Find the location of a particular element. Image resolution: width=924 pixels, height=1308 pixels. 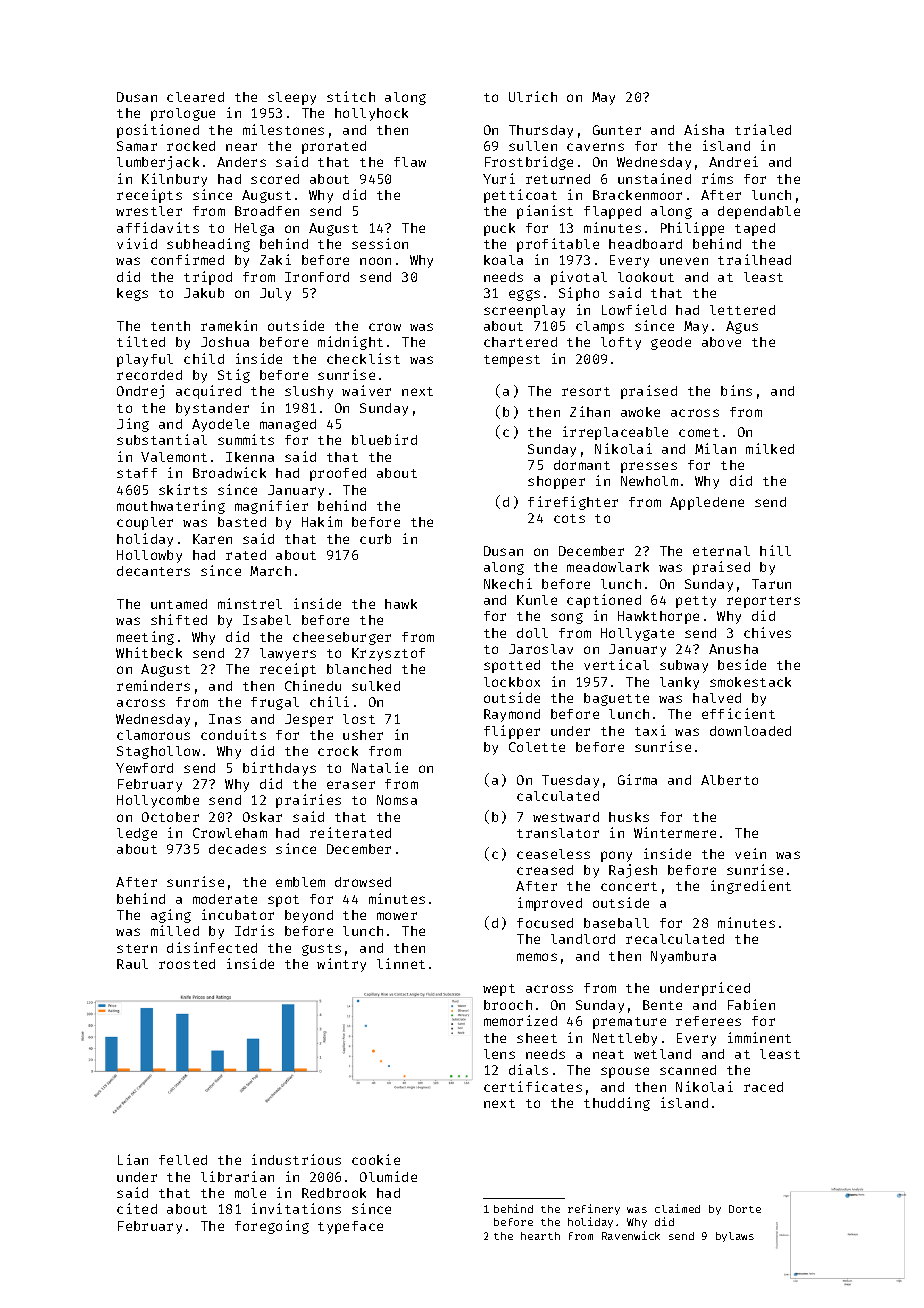

child is located at coordinates (204, 358).
